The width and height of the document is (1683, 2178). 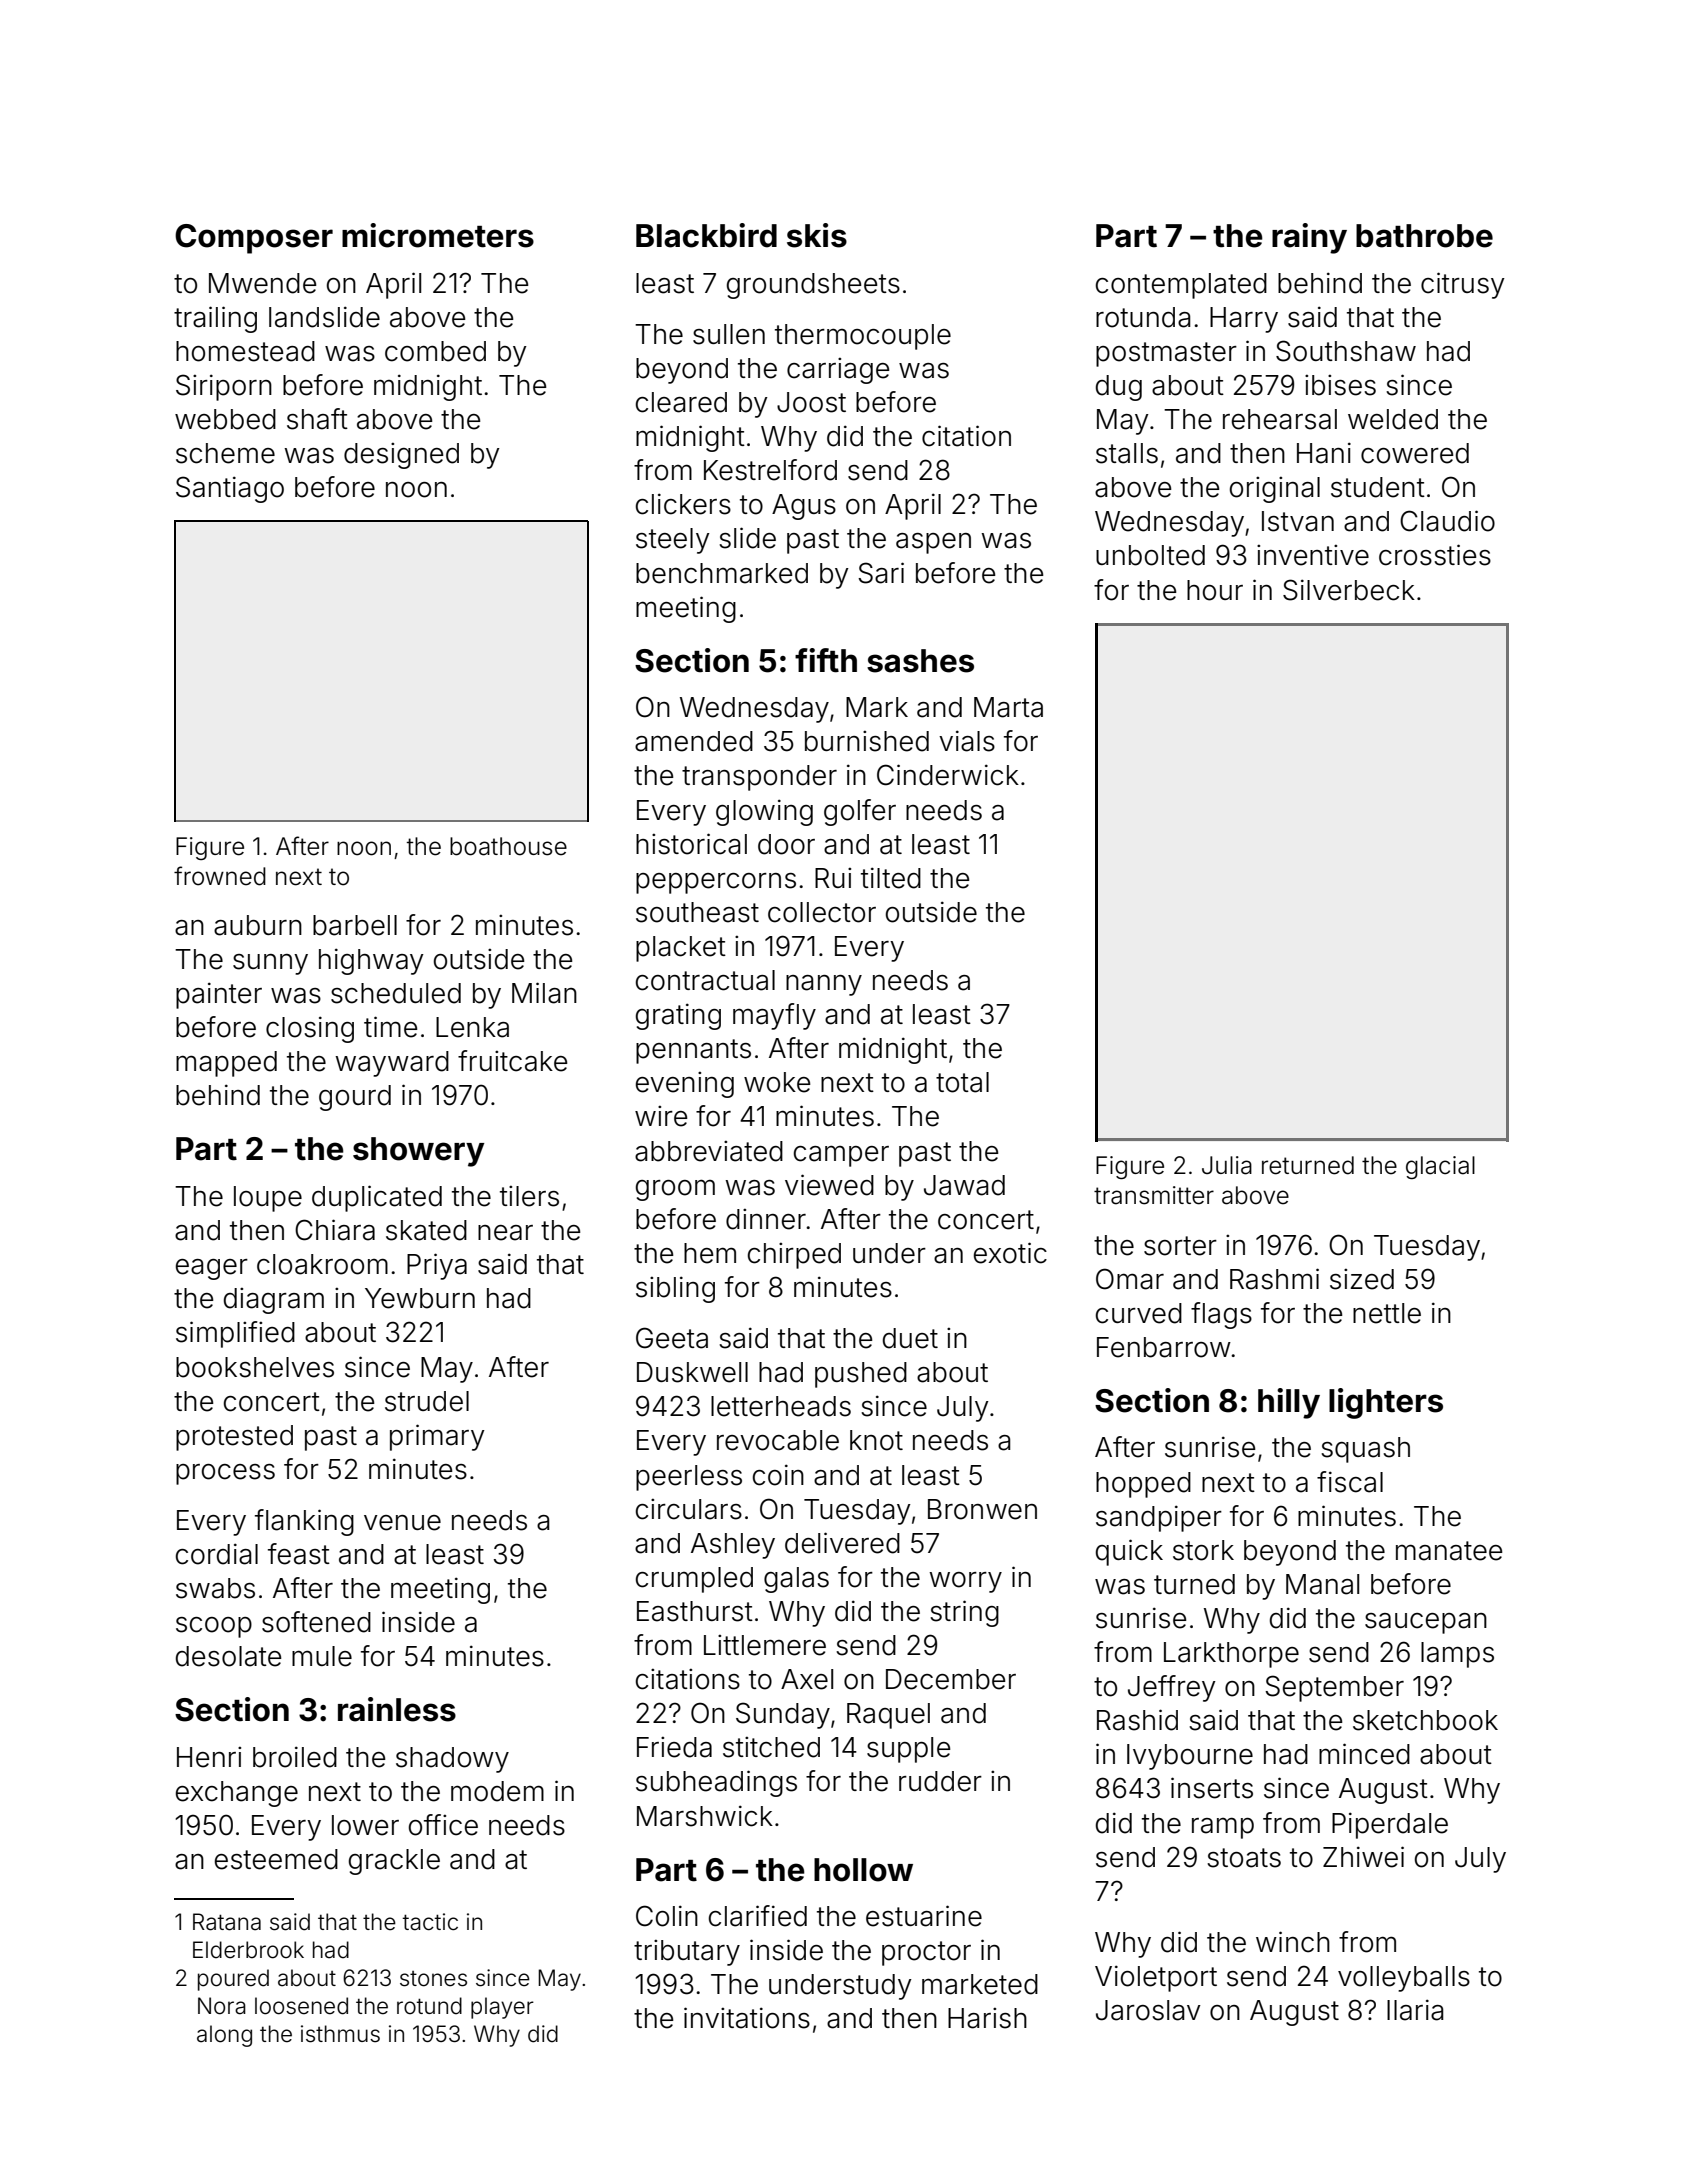 What do you see at coordinates (861, 1375) in the document?
I see `pushed` at bounding box center [861, 1375].
